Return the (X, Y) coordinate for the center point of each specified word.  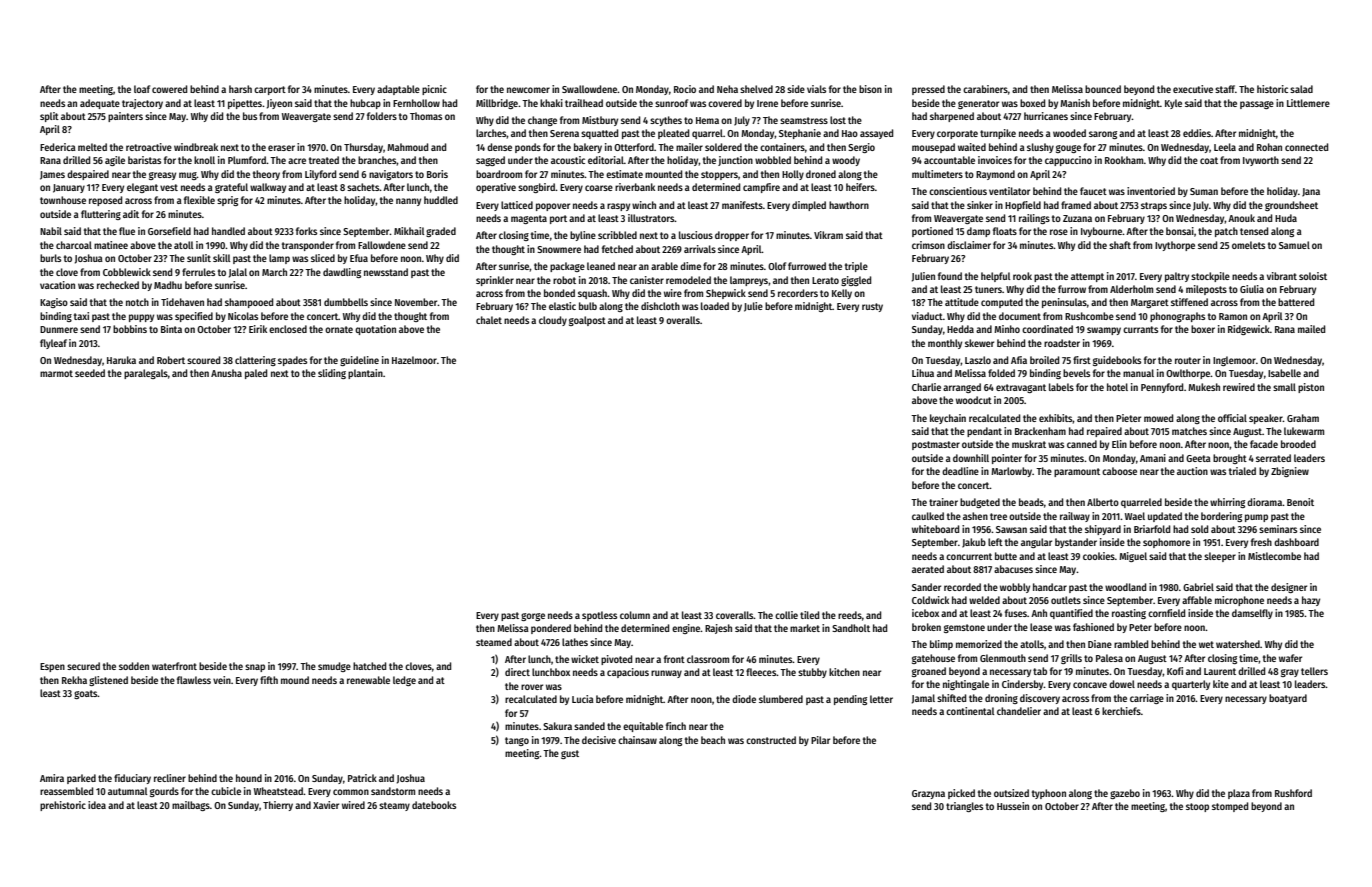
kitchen (844, 672)
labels (1061, 387)
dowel (1122, 684)
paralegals (146, 374)
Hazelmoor (414, 360)
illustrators (651, 218)
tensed (1254, 231)
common (351, 792)
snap (255, 668)
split (49, 117)
